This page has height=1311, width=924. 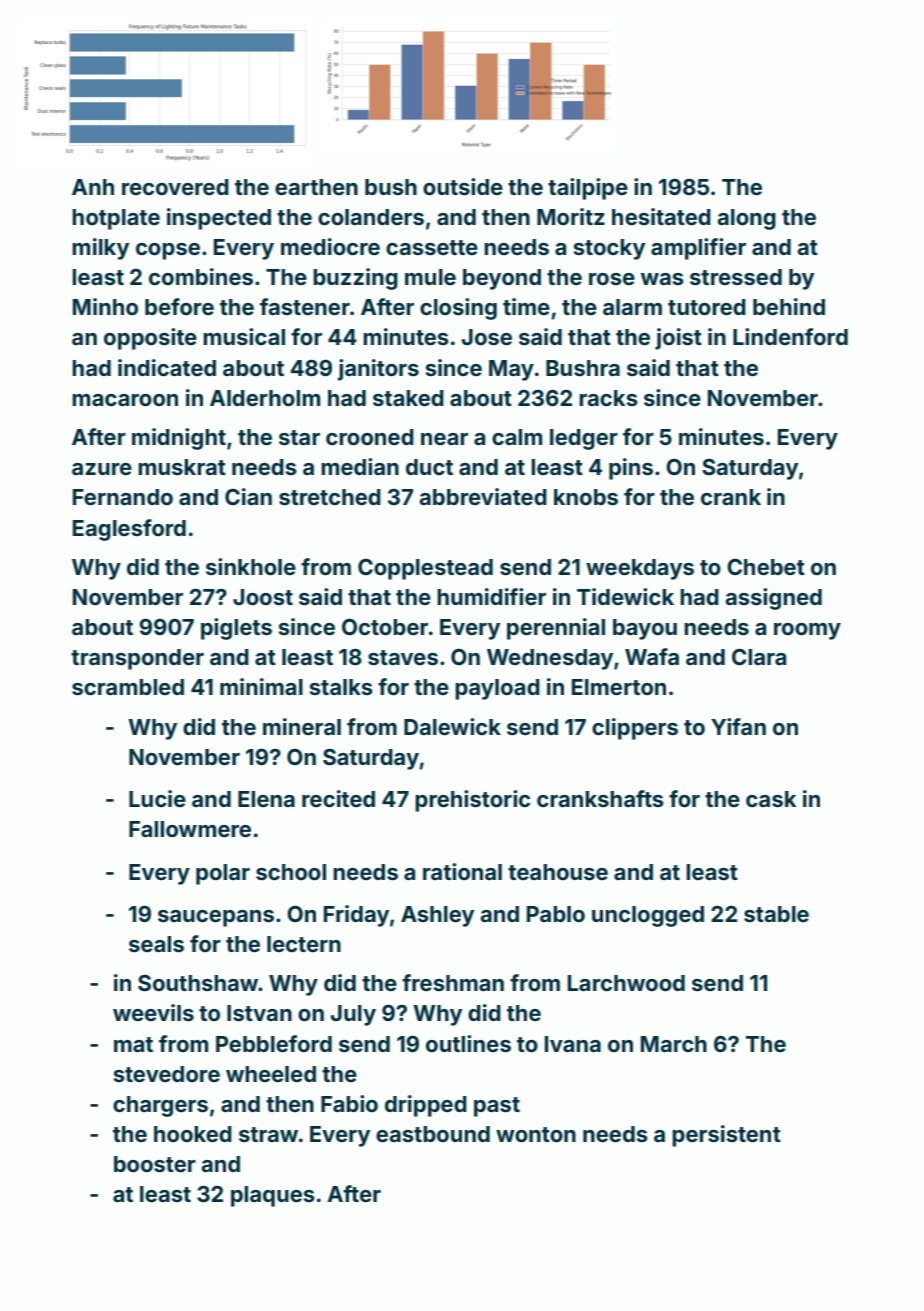 What do you see at coordinates (378, 370) in the page?
I see `janitors` at bounding box center [378, 370].
